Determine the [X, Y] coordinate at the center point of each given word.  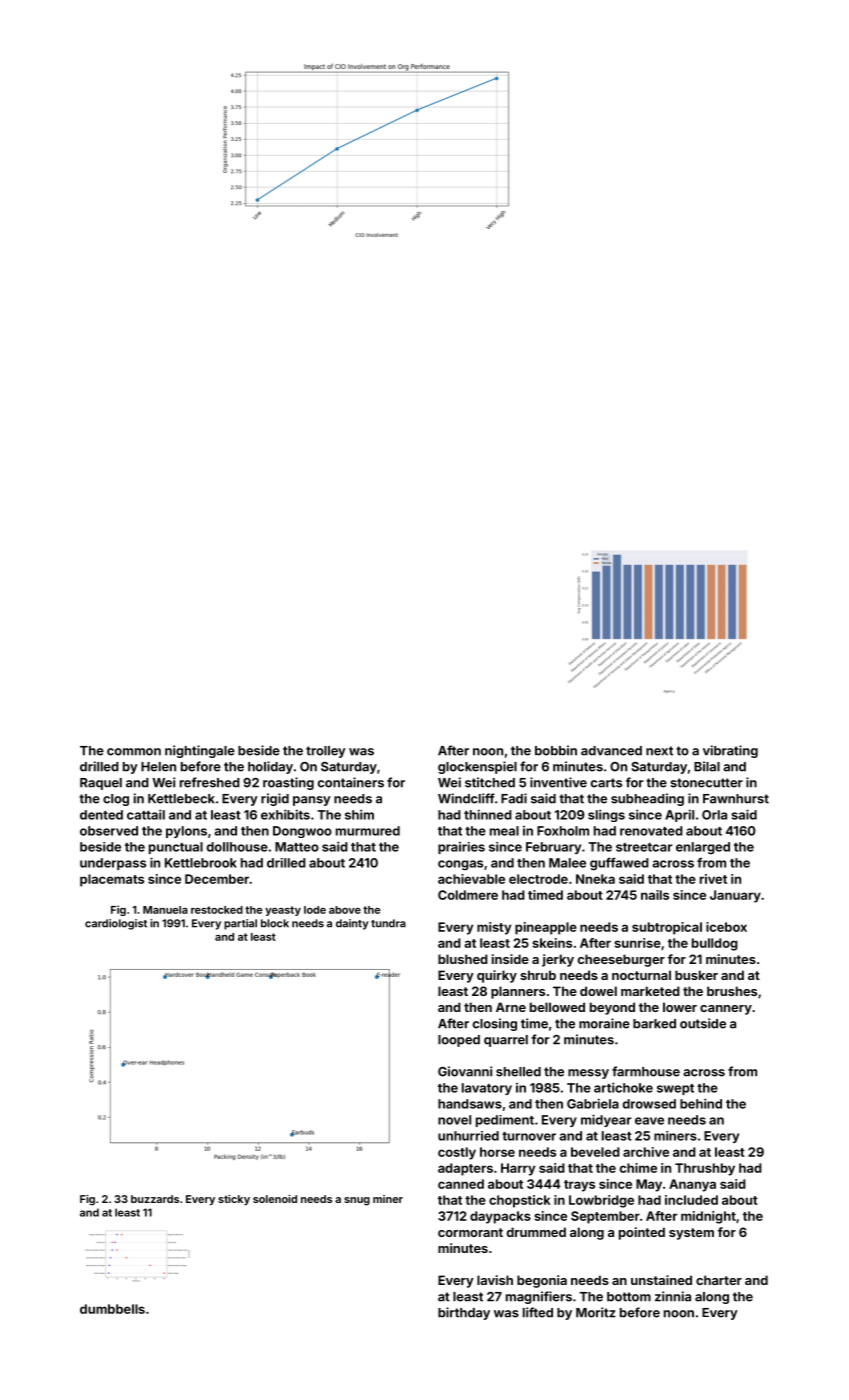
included [691, 1200]
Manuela [165, 910]
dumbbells [112, 1309]
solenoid [275, 1199]
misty [494, 928]
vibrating [730, 751]
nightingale [200, 751]
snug [357, 1201]
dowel [598, 991]
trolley [326, 752]
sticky [234, 1200]
